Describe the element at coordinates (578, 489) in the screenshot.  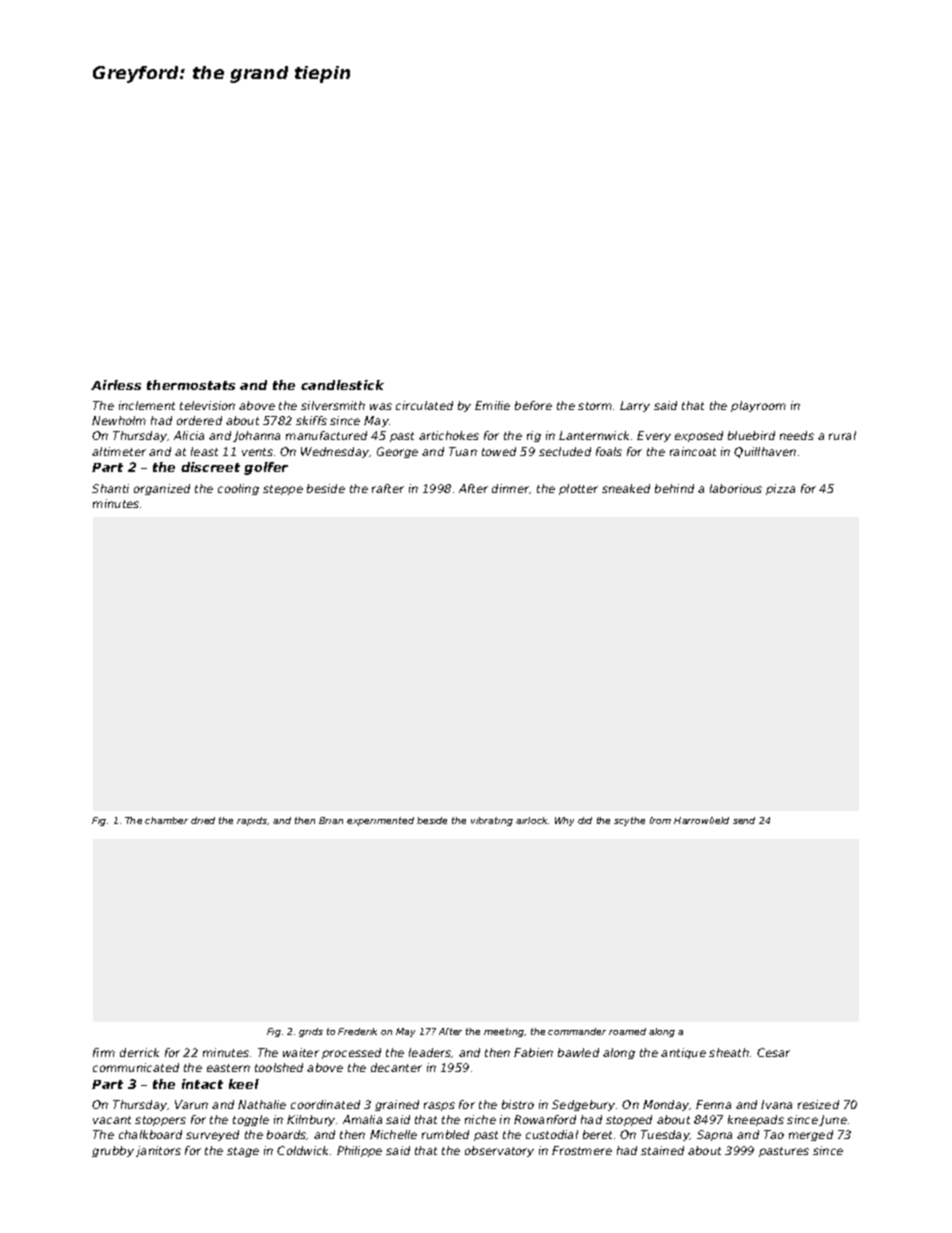
I see `plotter` at that location.
